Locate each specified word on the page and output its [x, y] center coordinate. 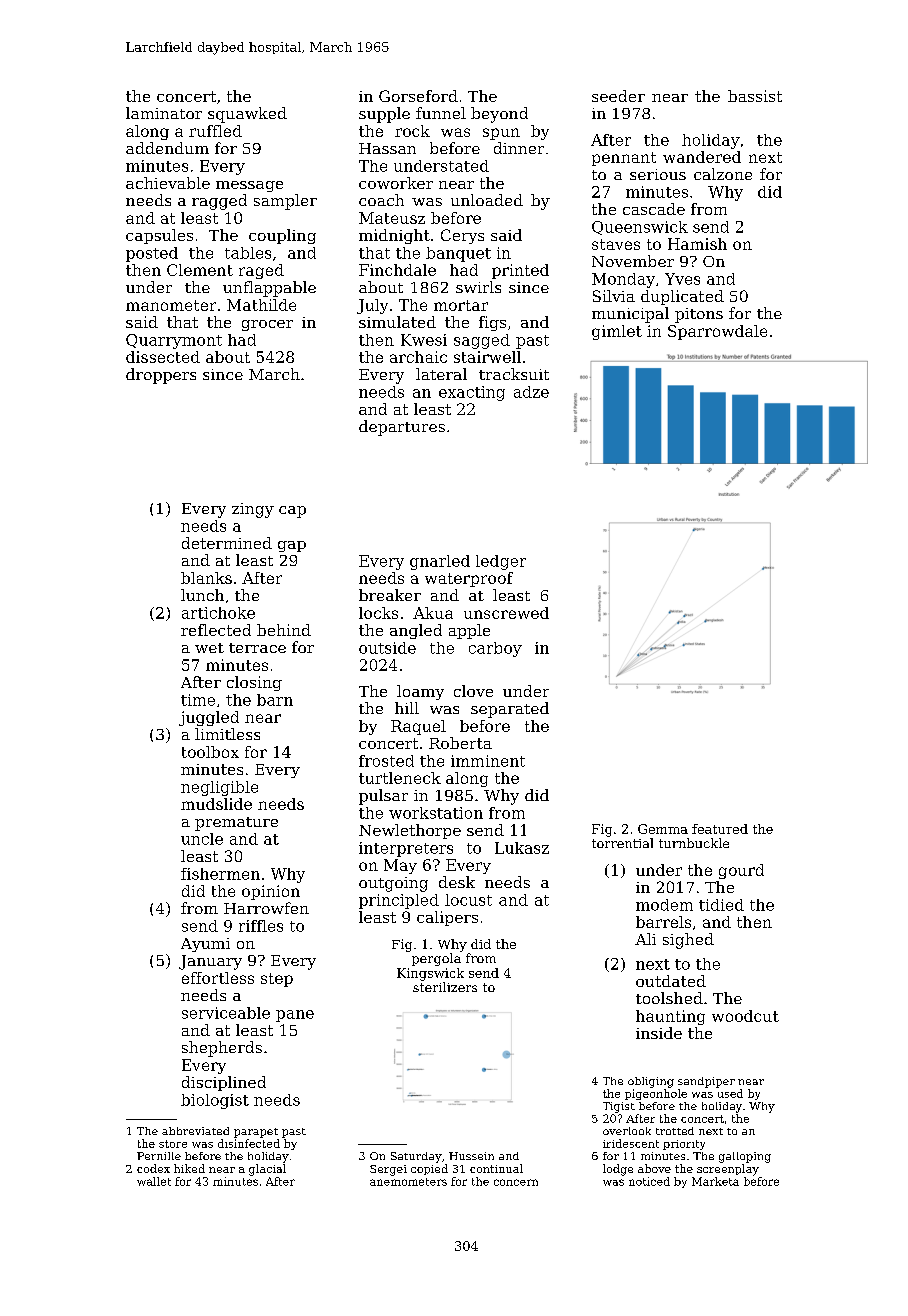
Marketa [715, 1181]
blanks [206, 578]
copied [429, 1169]
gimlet [617, 332]
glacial [267, 1170]
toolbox [210, 752]
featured [720, 829]
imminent [488, 761]
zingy [253, 510]
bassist [755, 96]
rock [412, 131]
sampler [285, 202]
